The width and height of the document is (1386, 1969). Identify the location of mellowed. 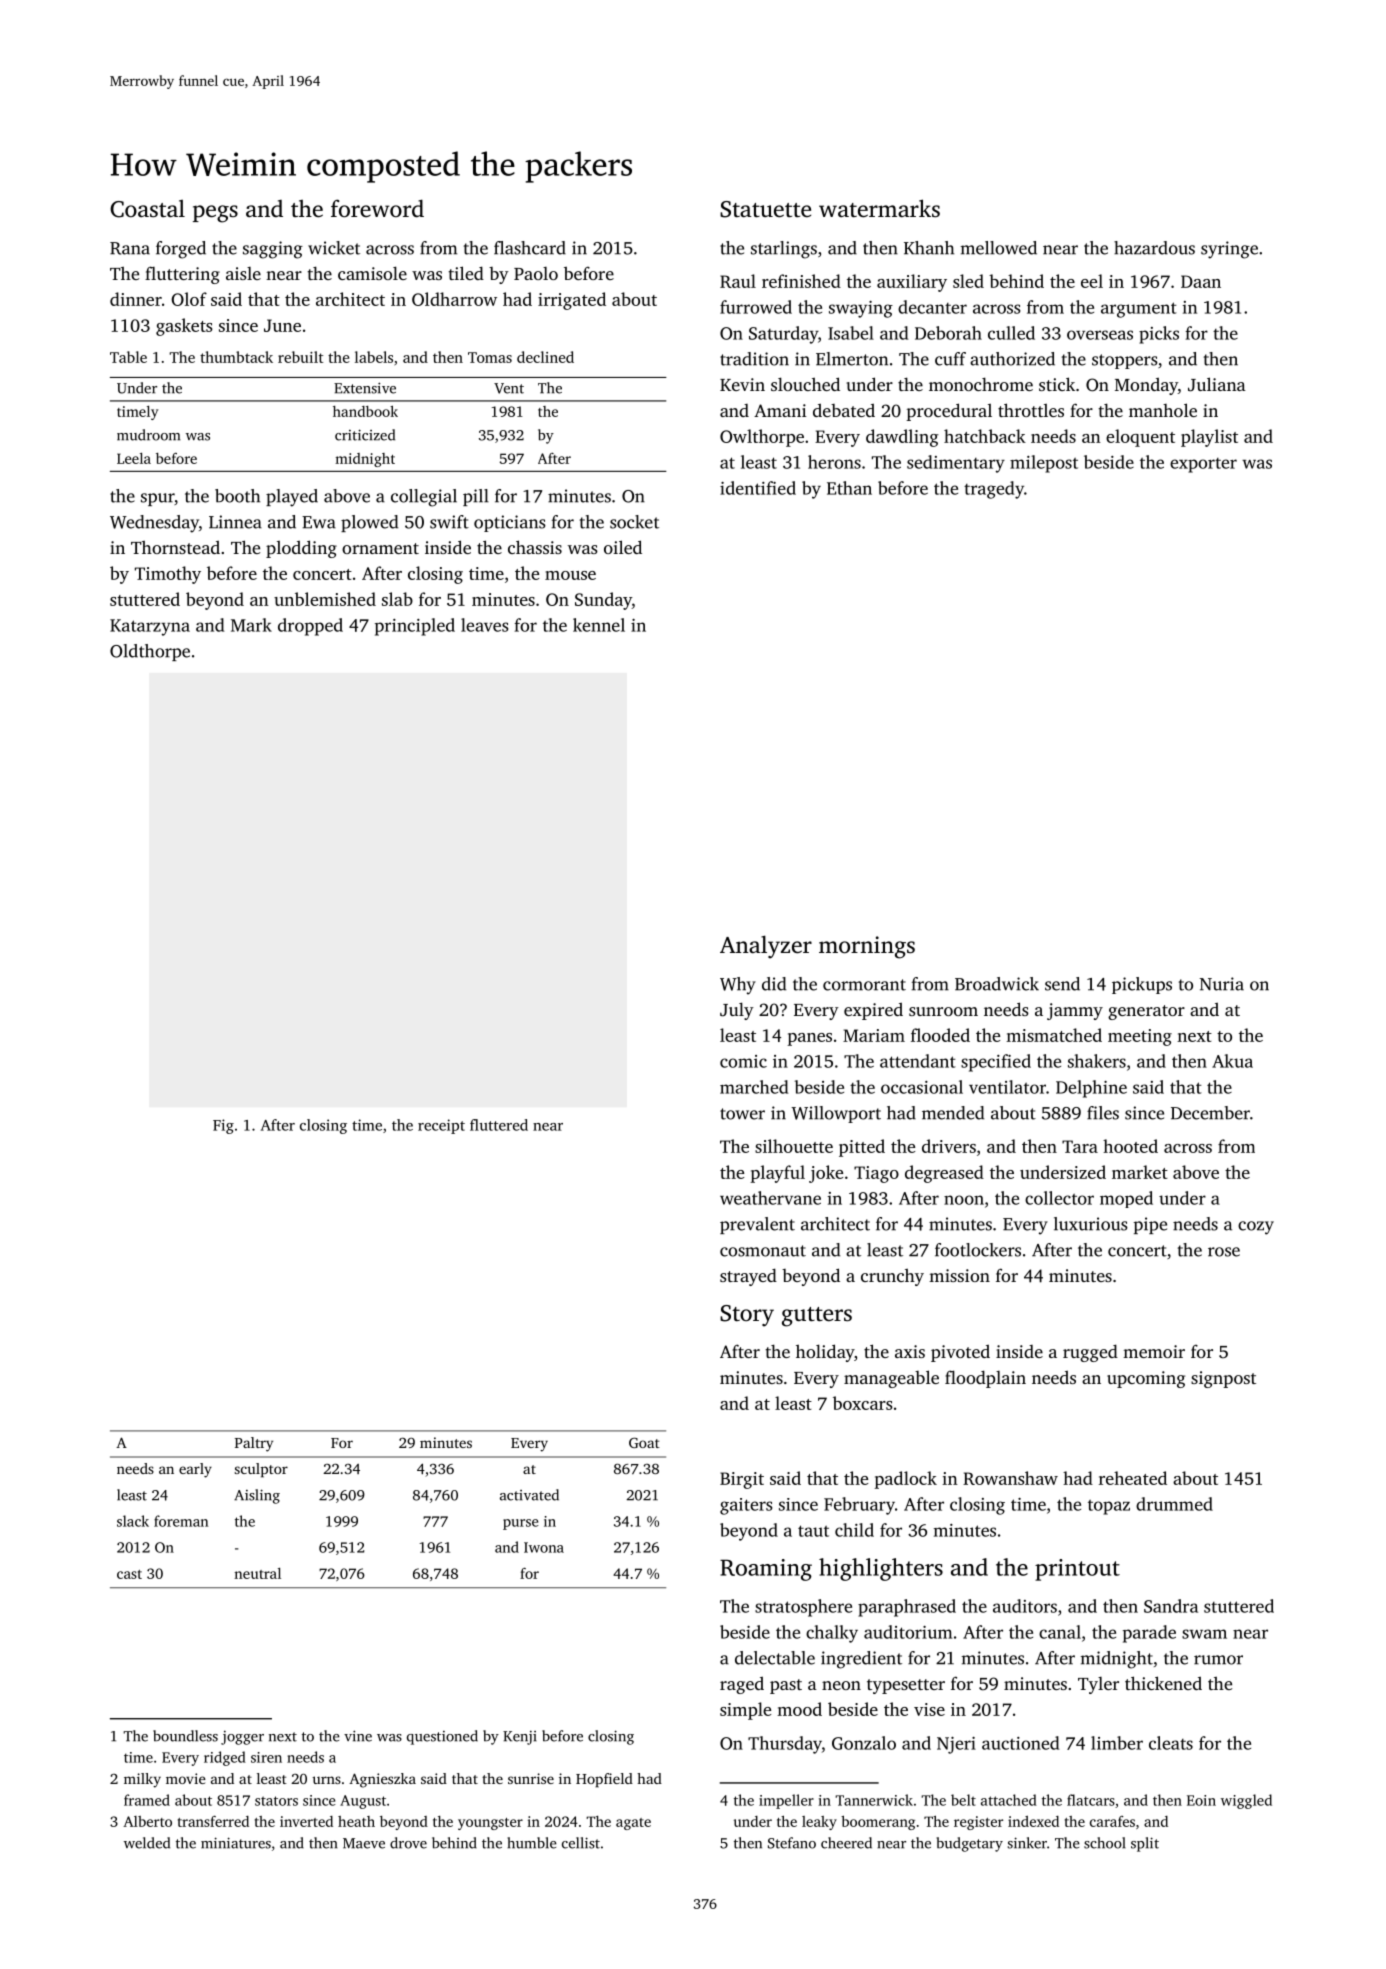
(999, 248).
